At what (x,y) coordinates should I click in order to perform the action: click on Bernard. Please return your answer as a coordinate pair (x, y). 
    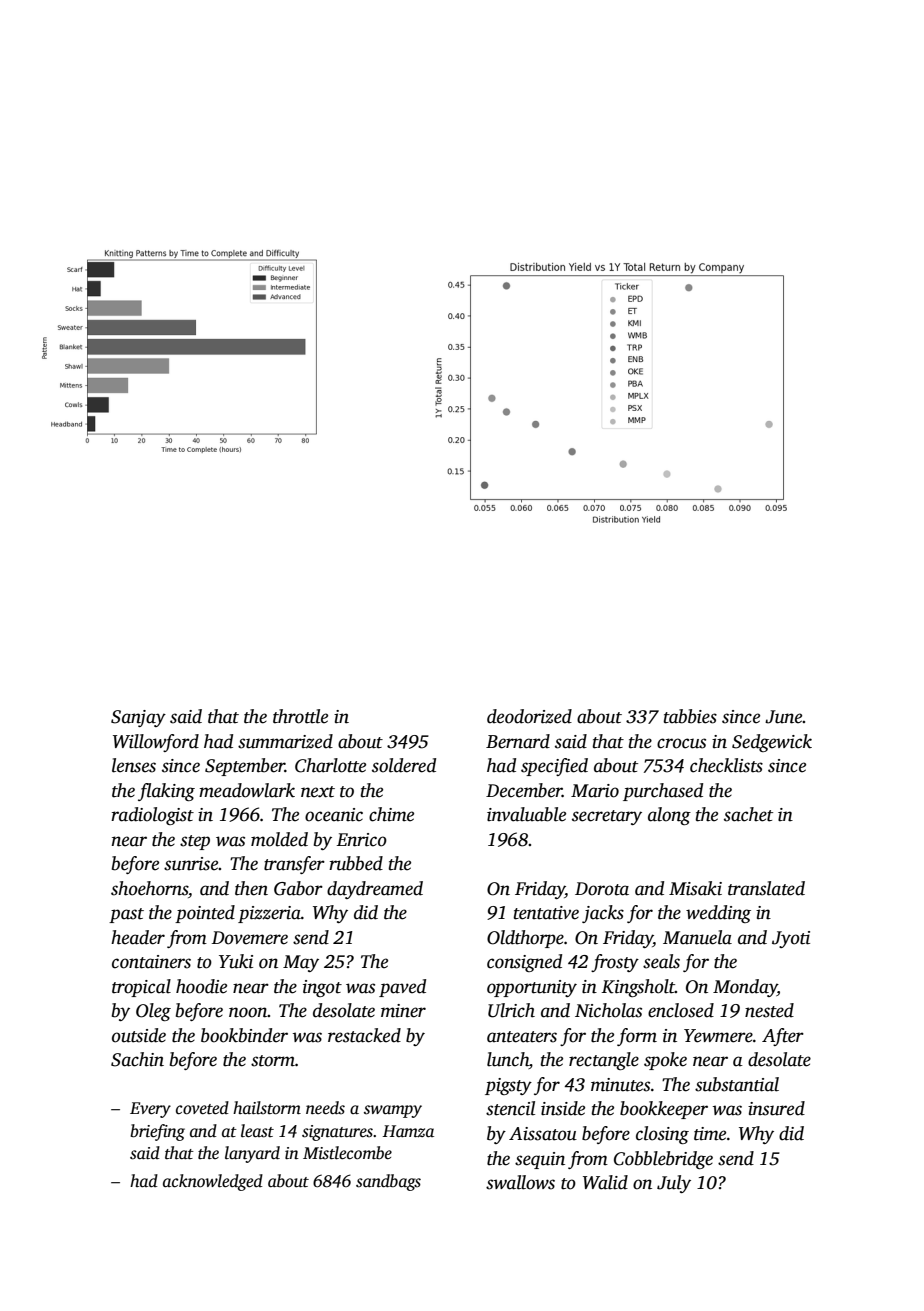
    Looking at the image, I should click on (518, 741).
